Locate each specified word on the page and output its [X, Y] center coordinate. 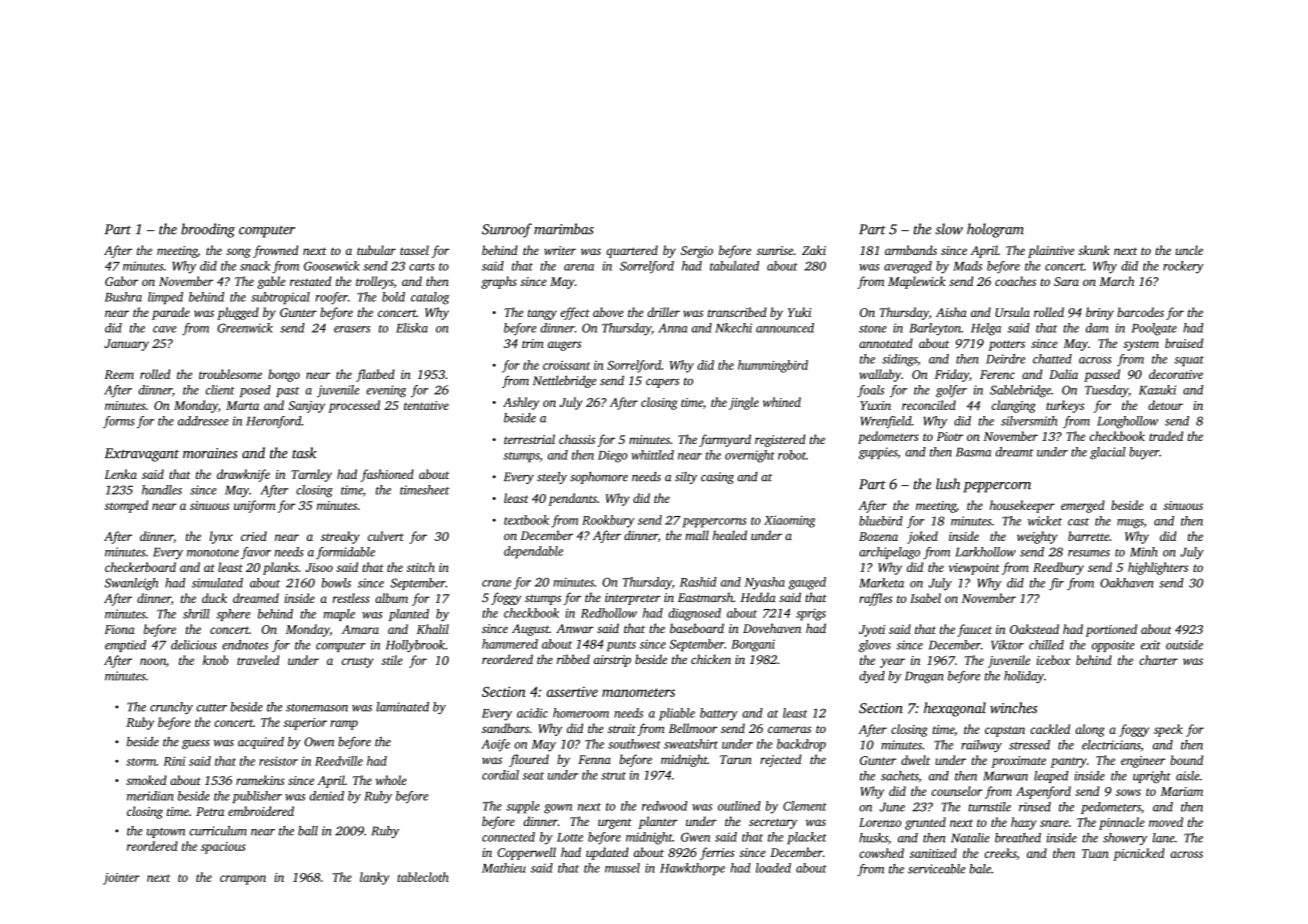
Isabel [925, 598]
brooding [208, 230]
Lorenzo [880, 822]
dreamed [256, 598]
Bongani [753, 645]
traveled [258, 660]
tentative [426, 405]
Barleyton [935, 329]
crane [496, 583]
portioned [1111, 630]
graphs [499, 282]
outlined [739, 806]
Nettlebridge [564, 381]
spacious [223, 848]
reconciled [929, 405]
